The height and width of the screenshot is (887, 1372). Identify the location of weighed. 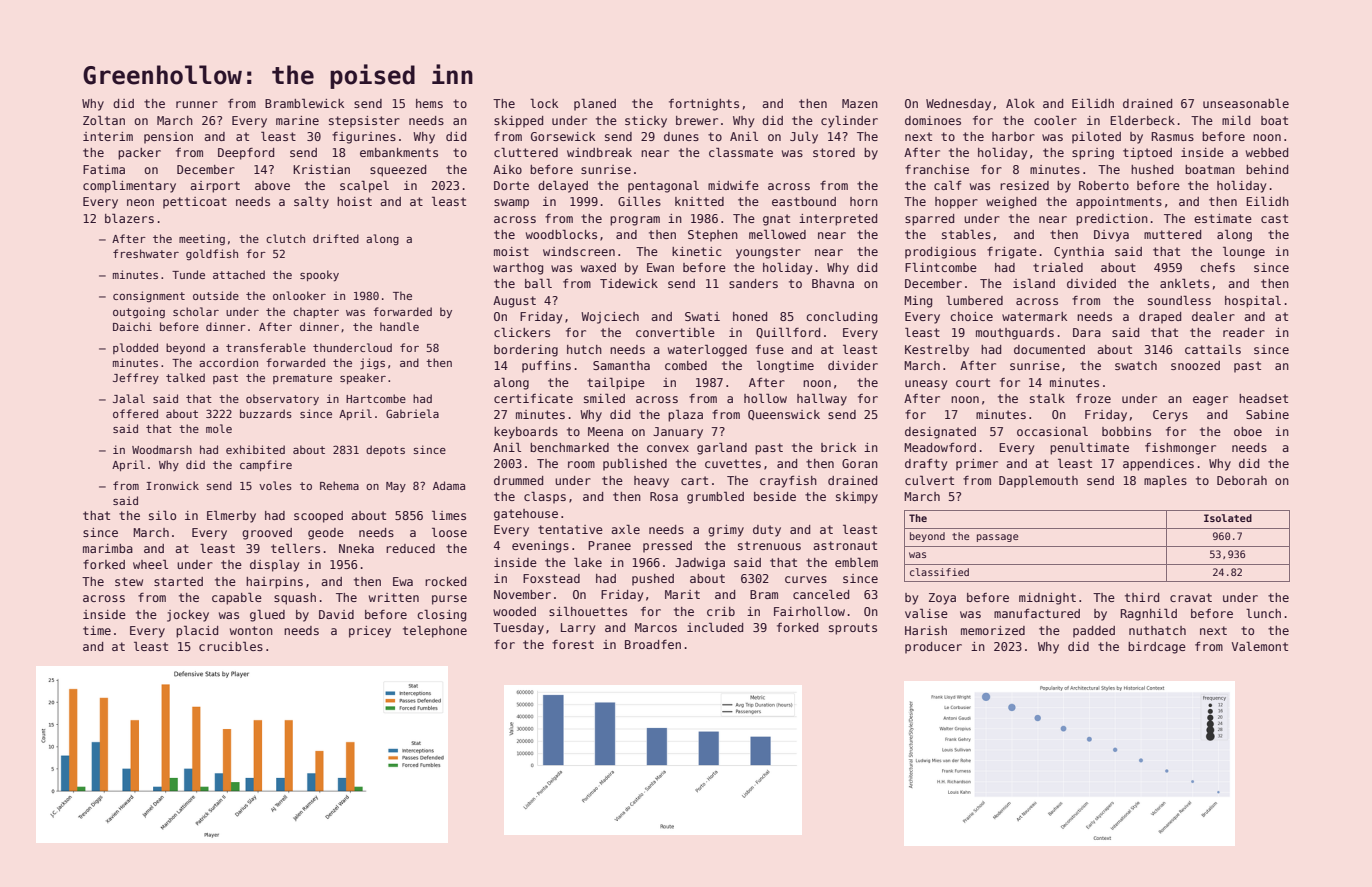
(1011, 203).
